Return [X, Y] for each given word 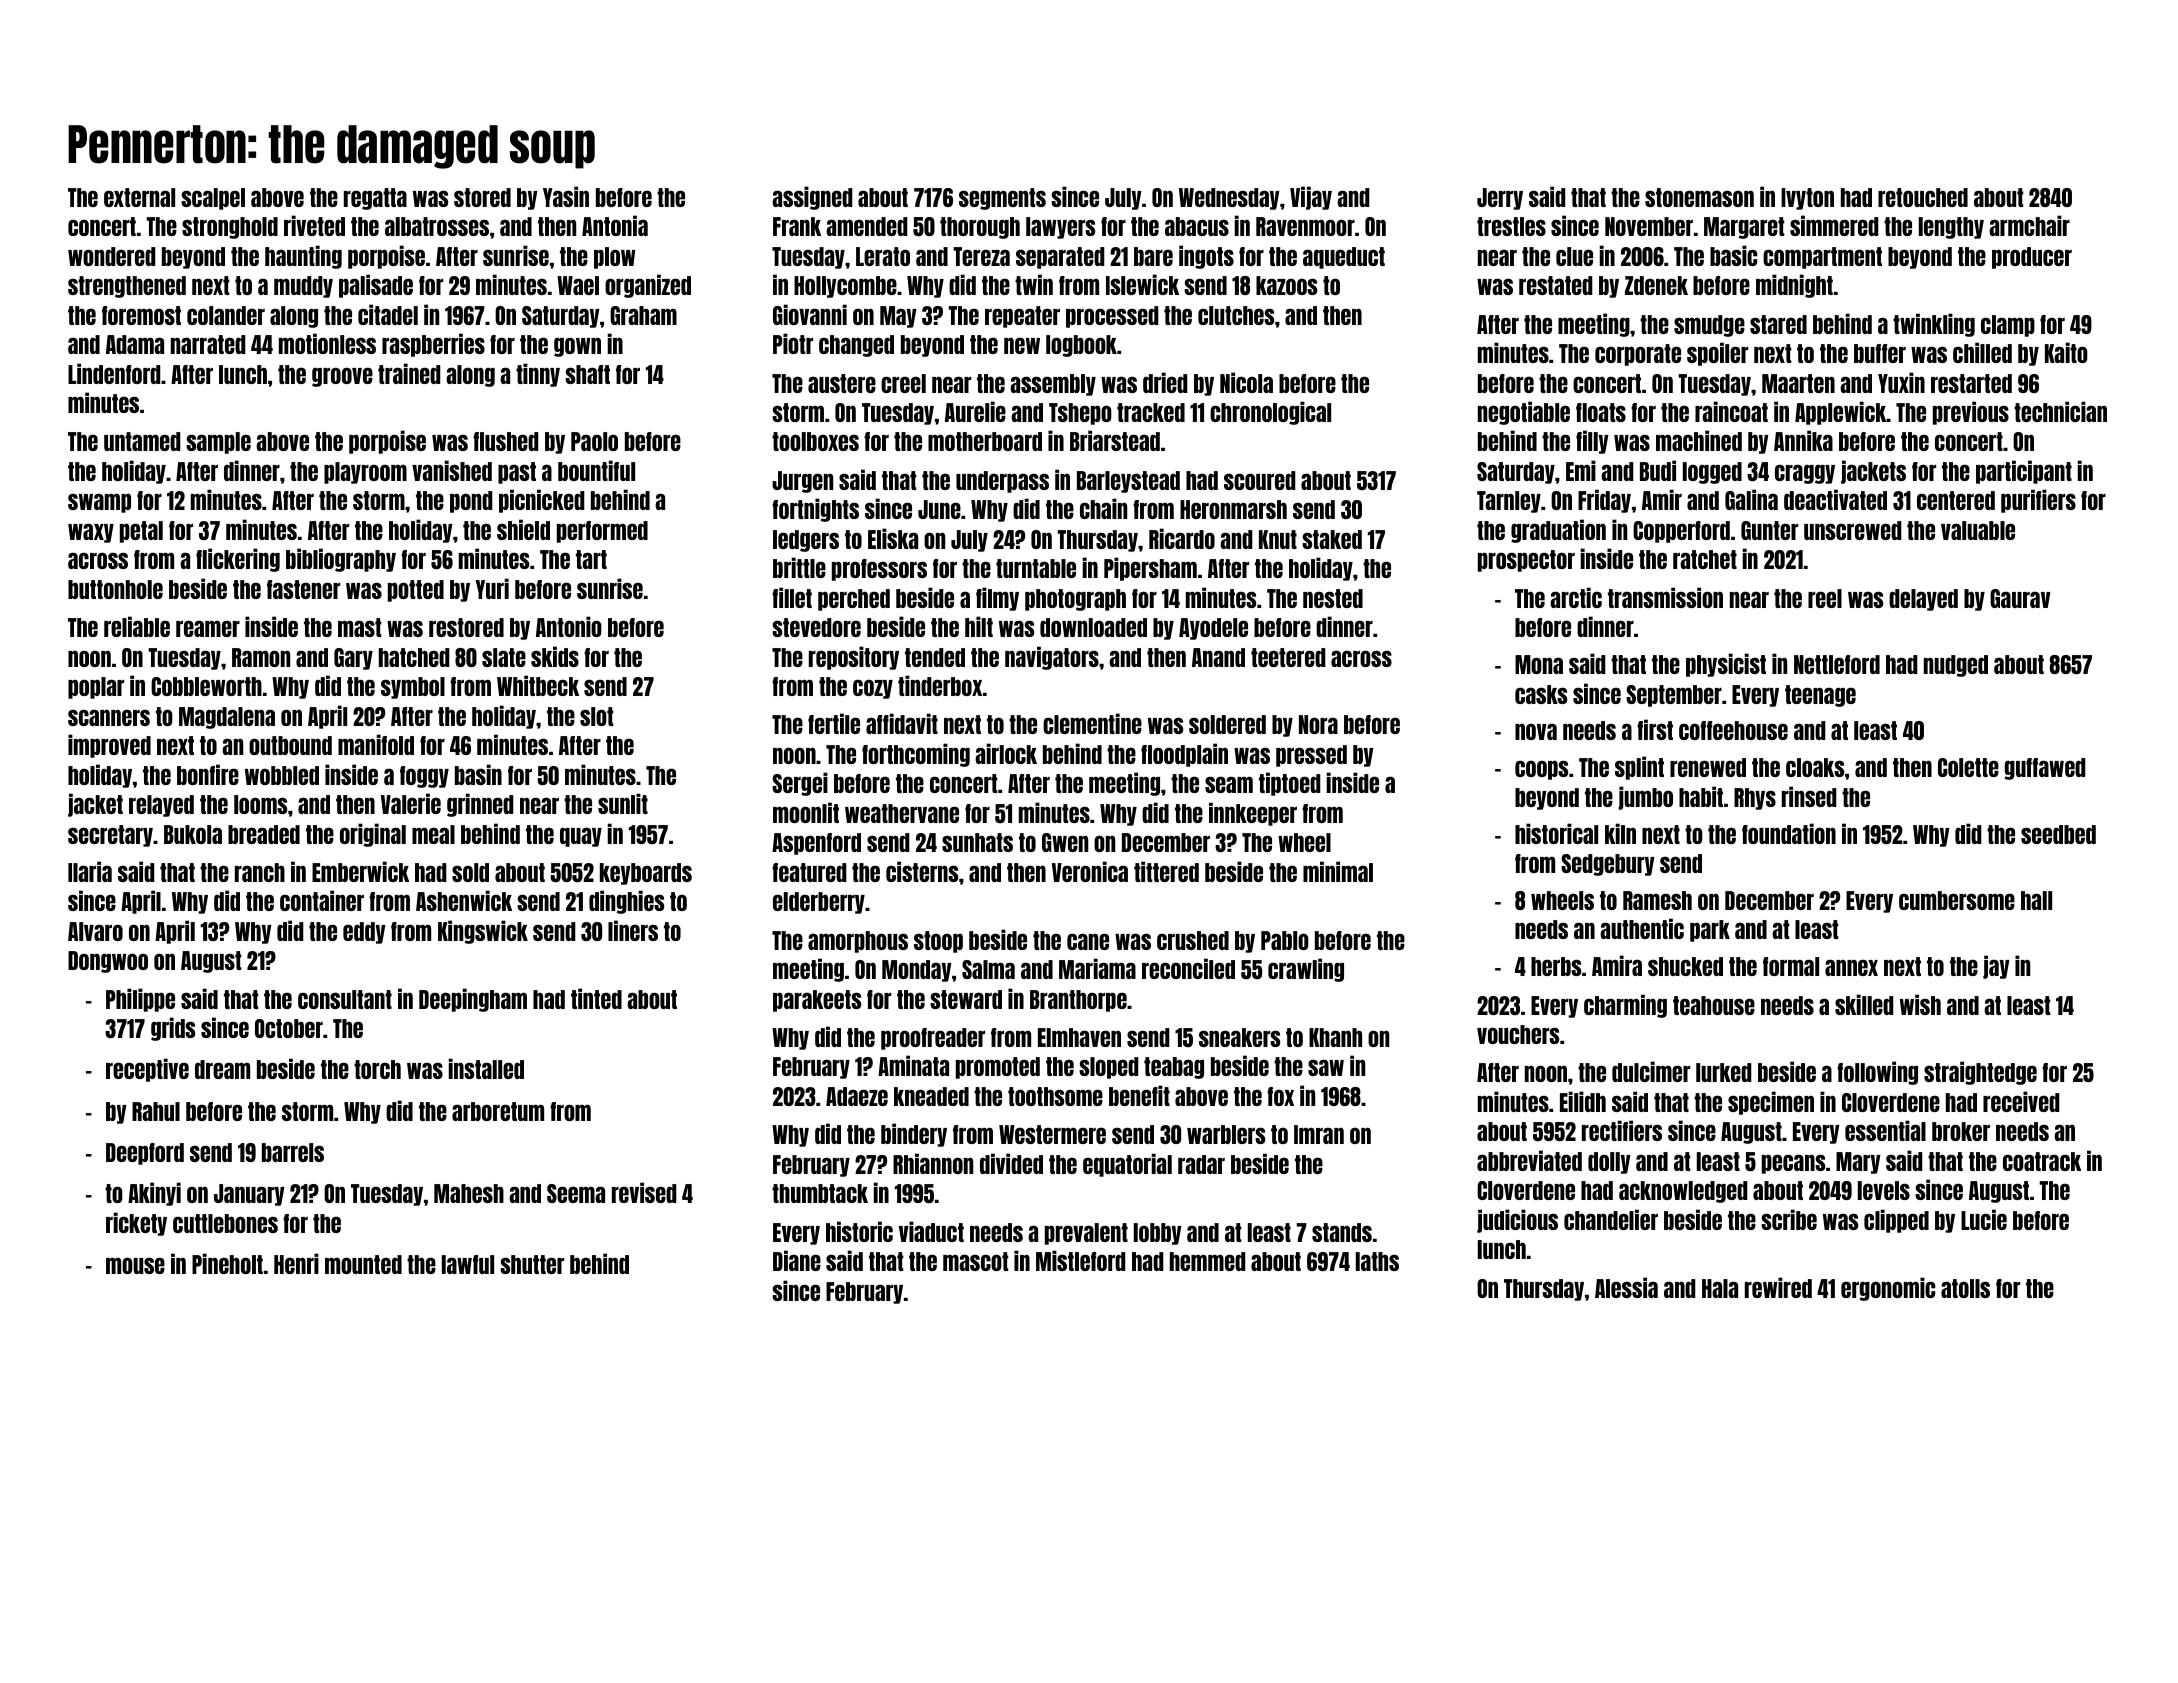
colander [226, 315]
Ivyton [1807, 199]
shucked [1685, 966]
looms [261, 804]
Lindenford [114, 373]
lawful [468, 1264]
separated [1060, 258]
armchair [2029, 225]
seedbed [2058, 834]
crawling [1306, 970]
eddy [364, 933]
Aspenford [816, 844]
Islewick [1142, 284]
